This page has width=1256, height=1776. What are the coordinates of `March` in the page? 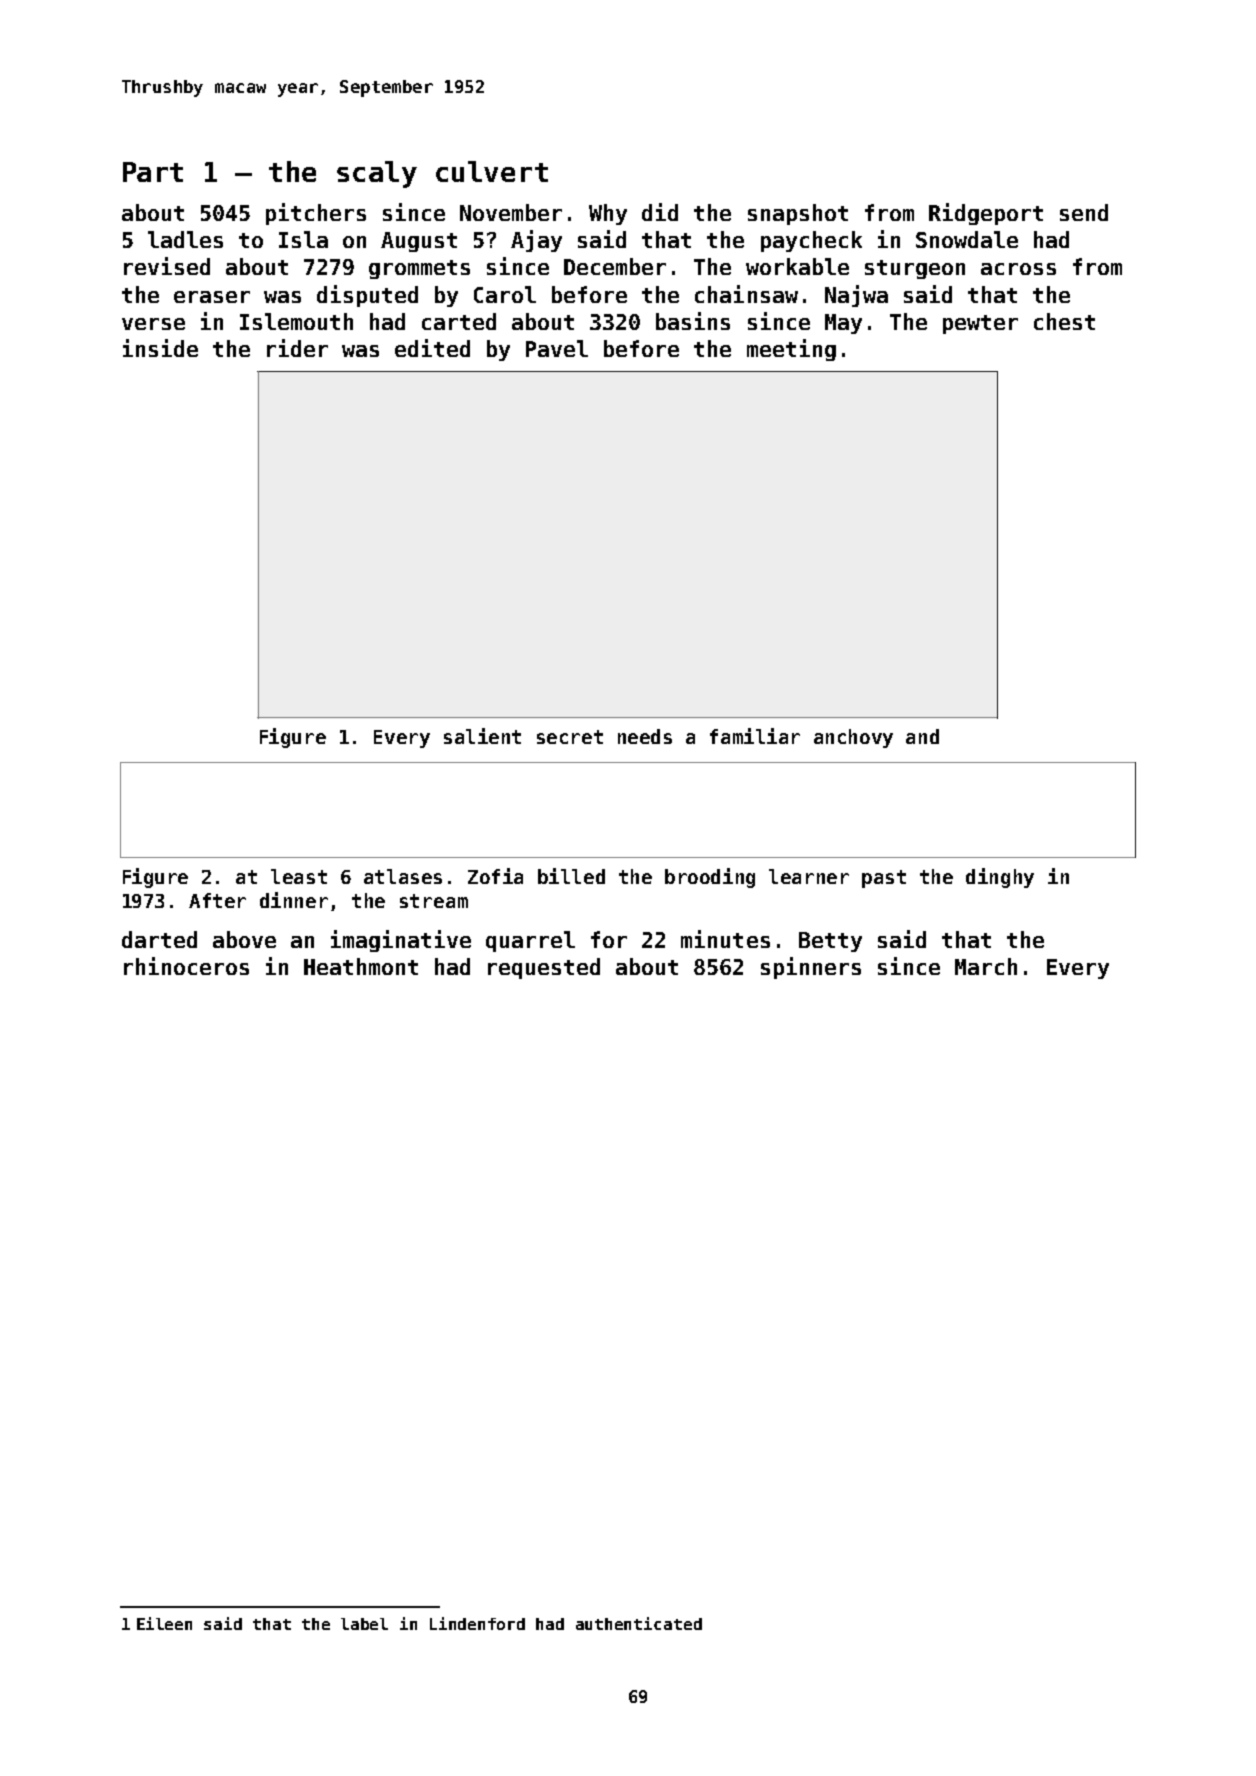 It's located at (986, 966).
